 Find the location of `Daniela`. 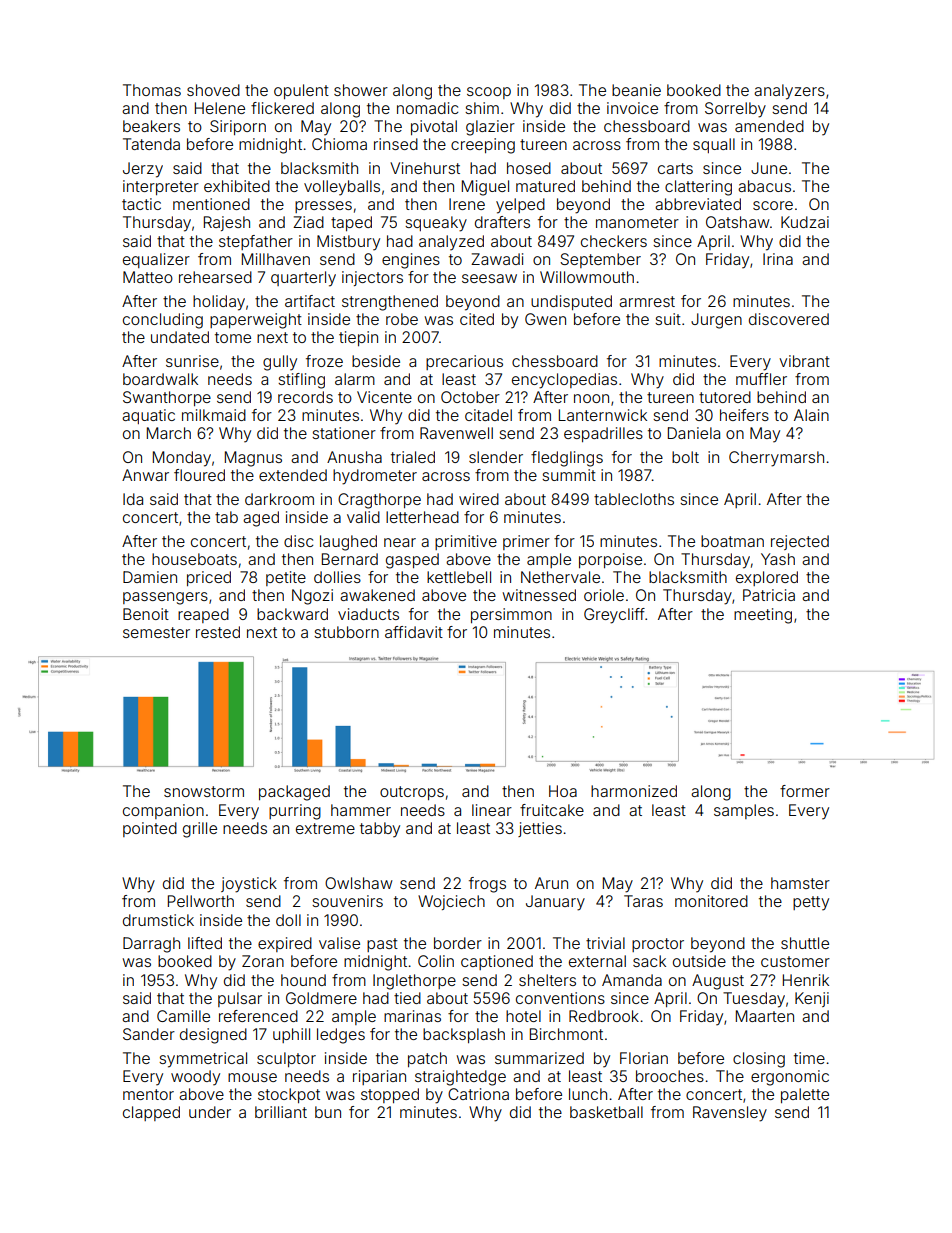

Daniela is located at coordinates (694, 433).
